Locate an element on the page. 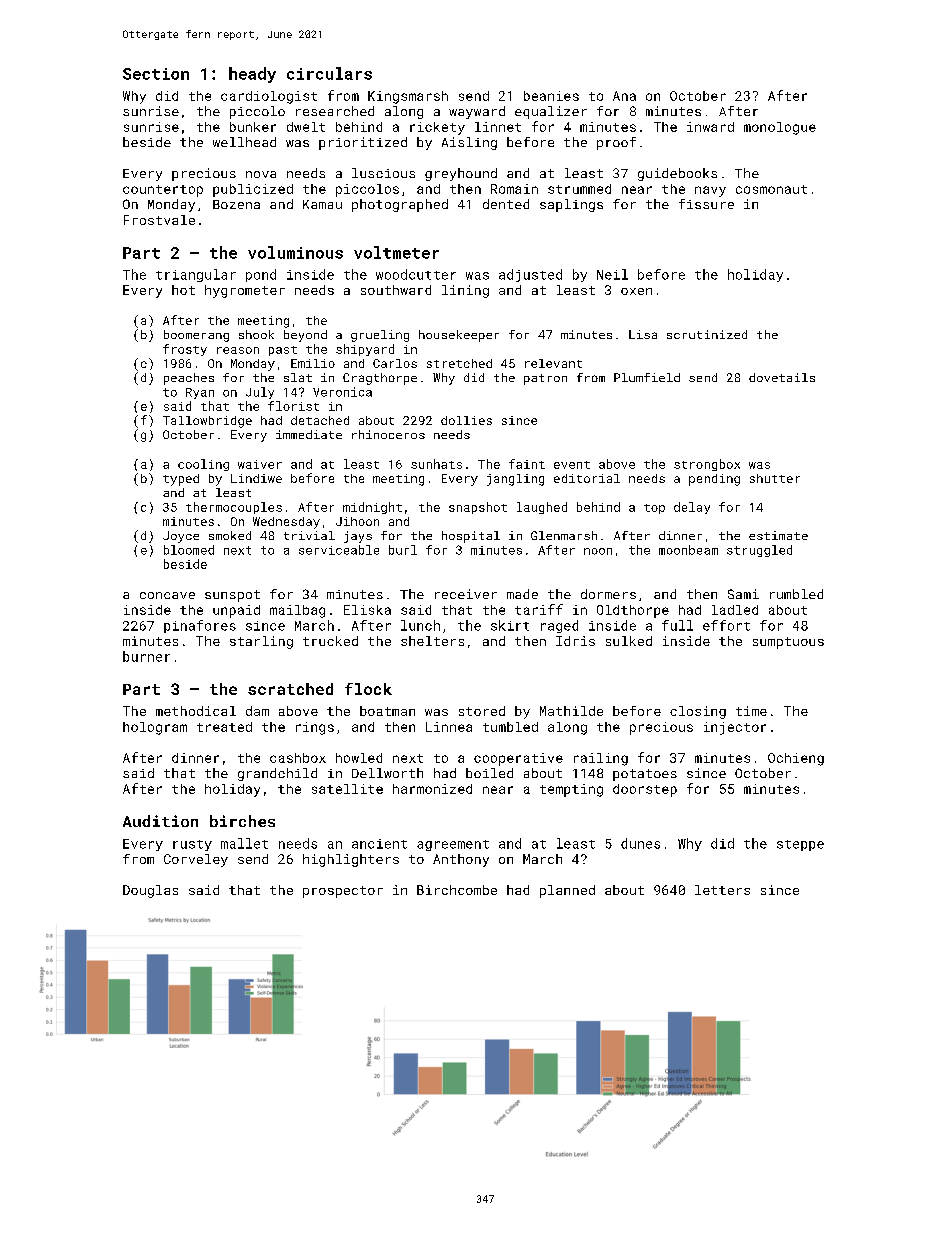  circulars is located at coordinates (329, 73).
